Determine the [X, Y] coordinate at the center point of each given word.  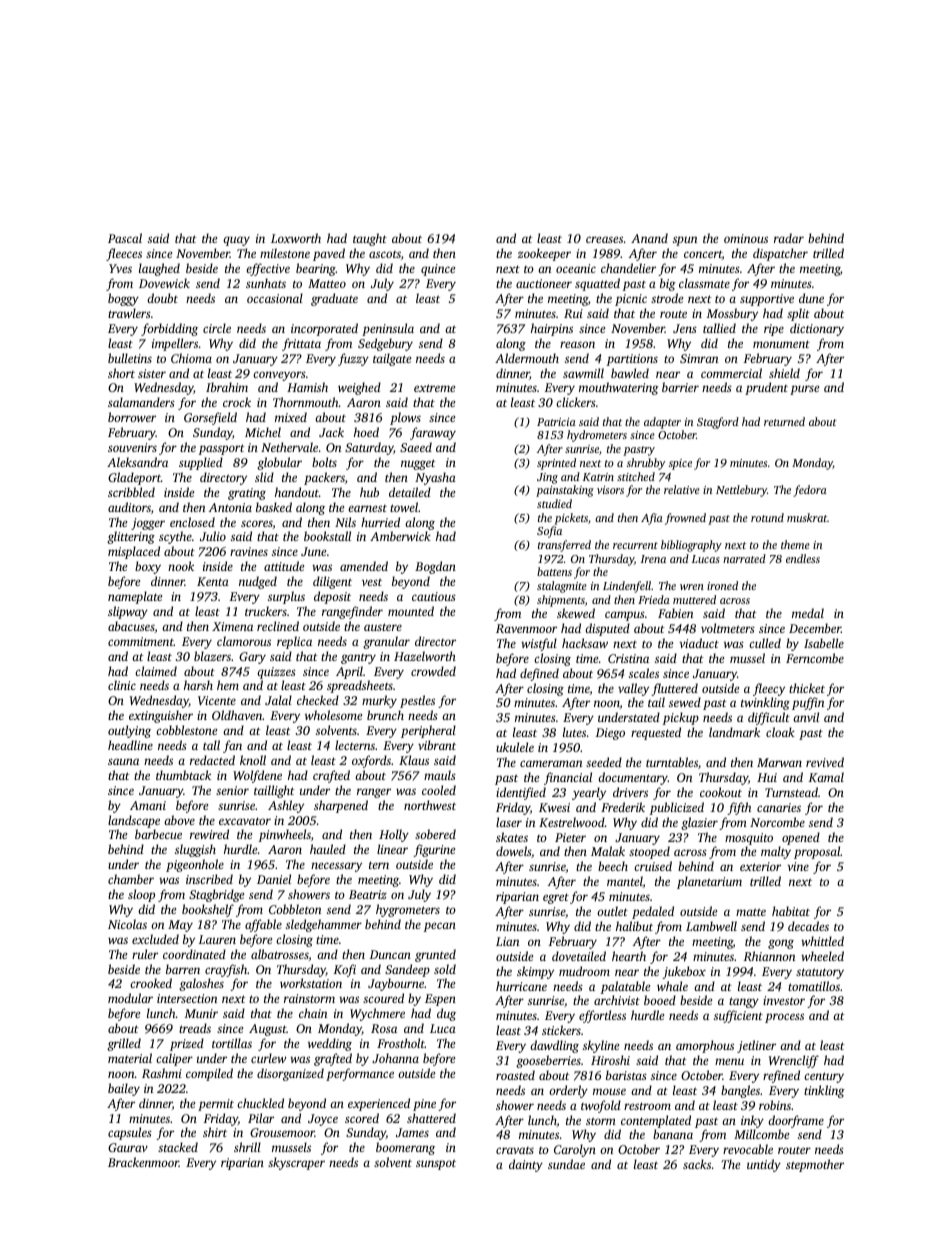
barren [183, 969]
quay [236, 241]
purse [804, 390]
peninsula [388, 329]
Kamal [826, 777]
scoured [383, 998]
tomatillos [814, 986]
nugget [418, 464]
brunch [385, 715]
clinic [122, 685]
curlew [268, 1058]
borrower [132, 417]
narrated [744, 558]
